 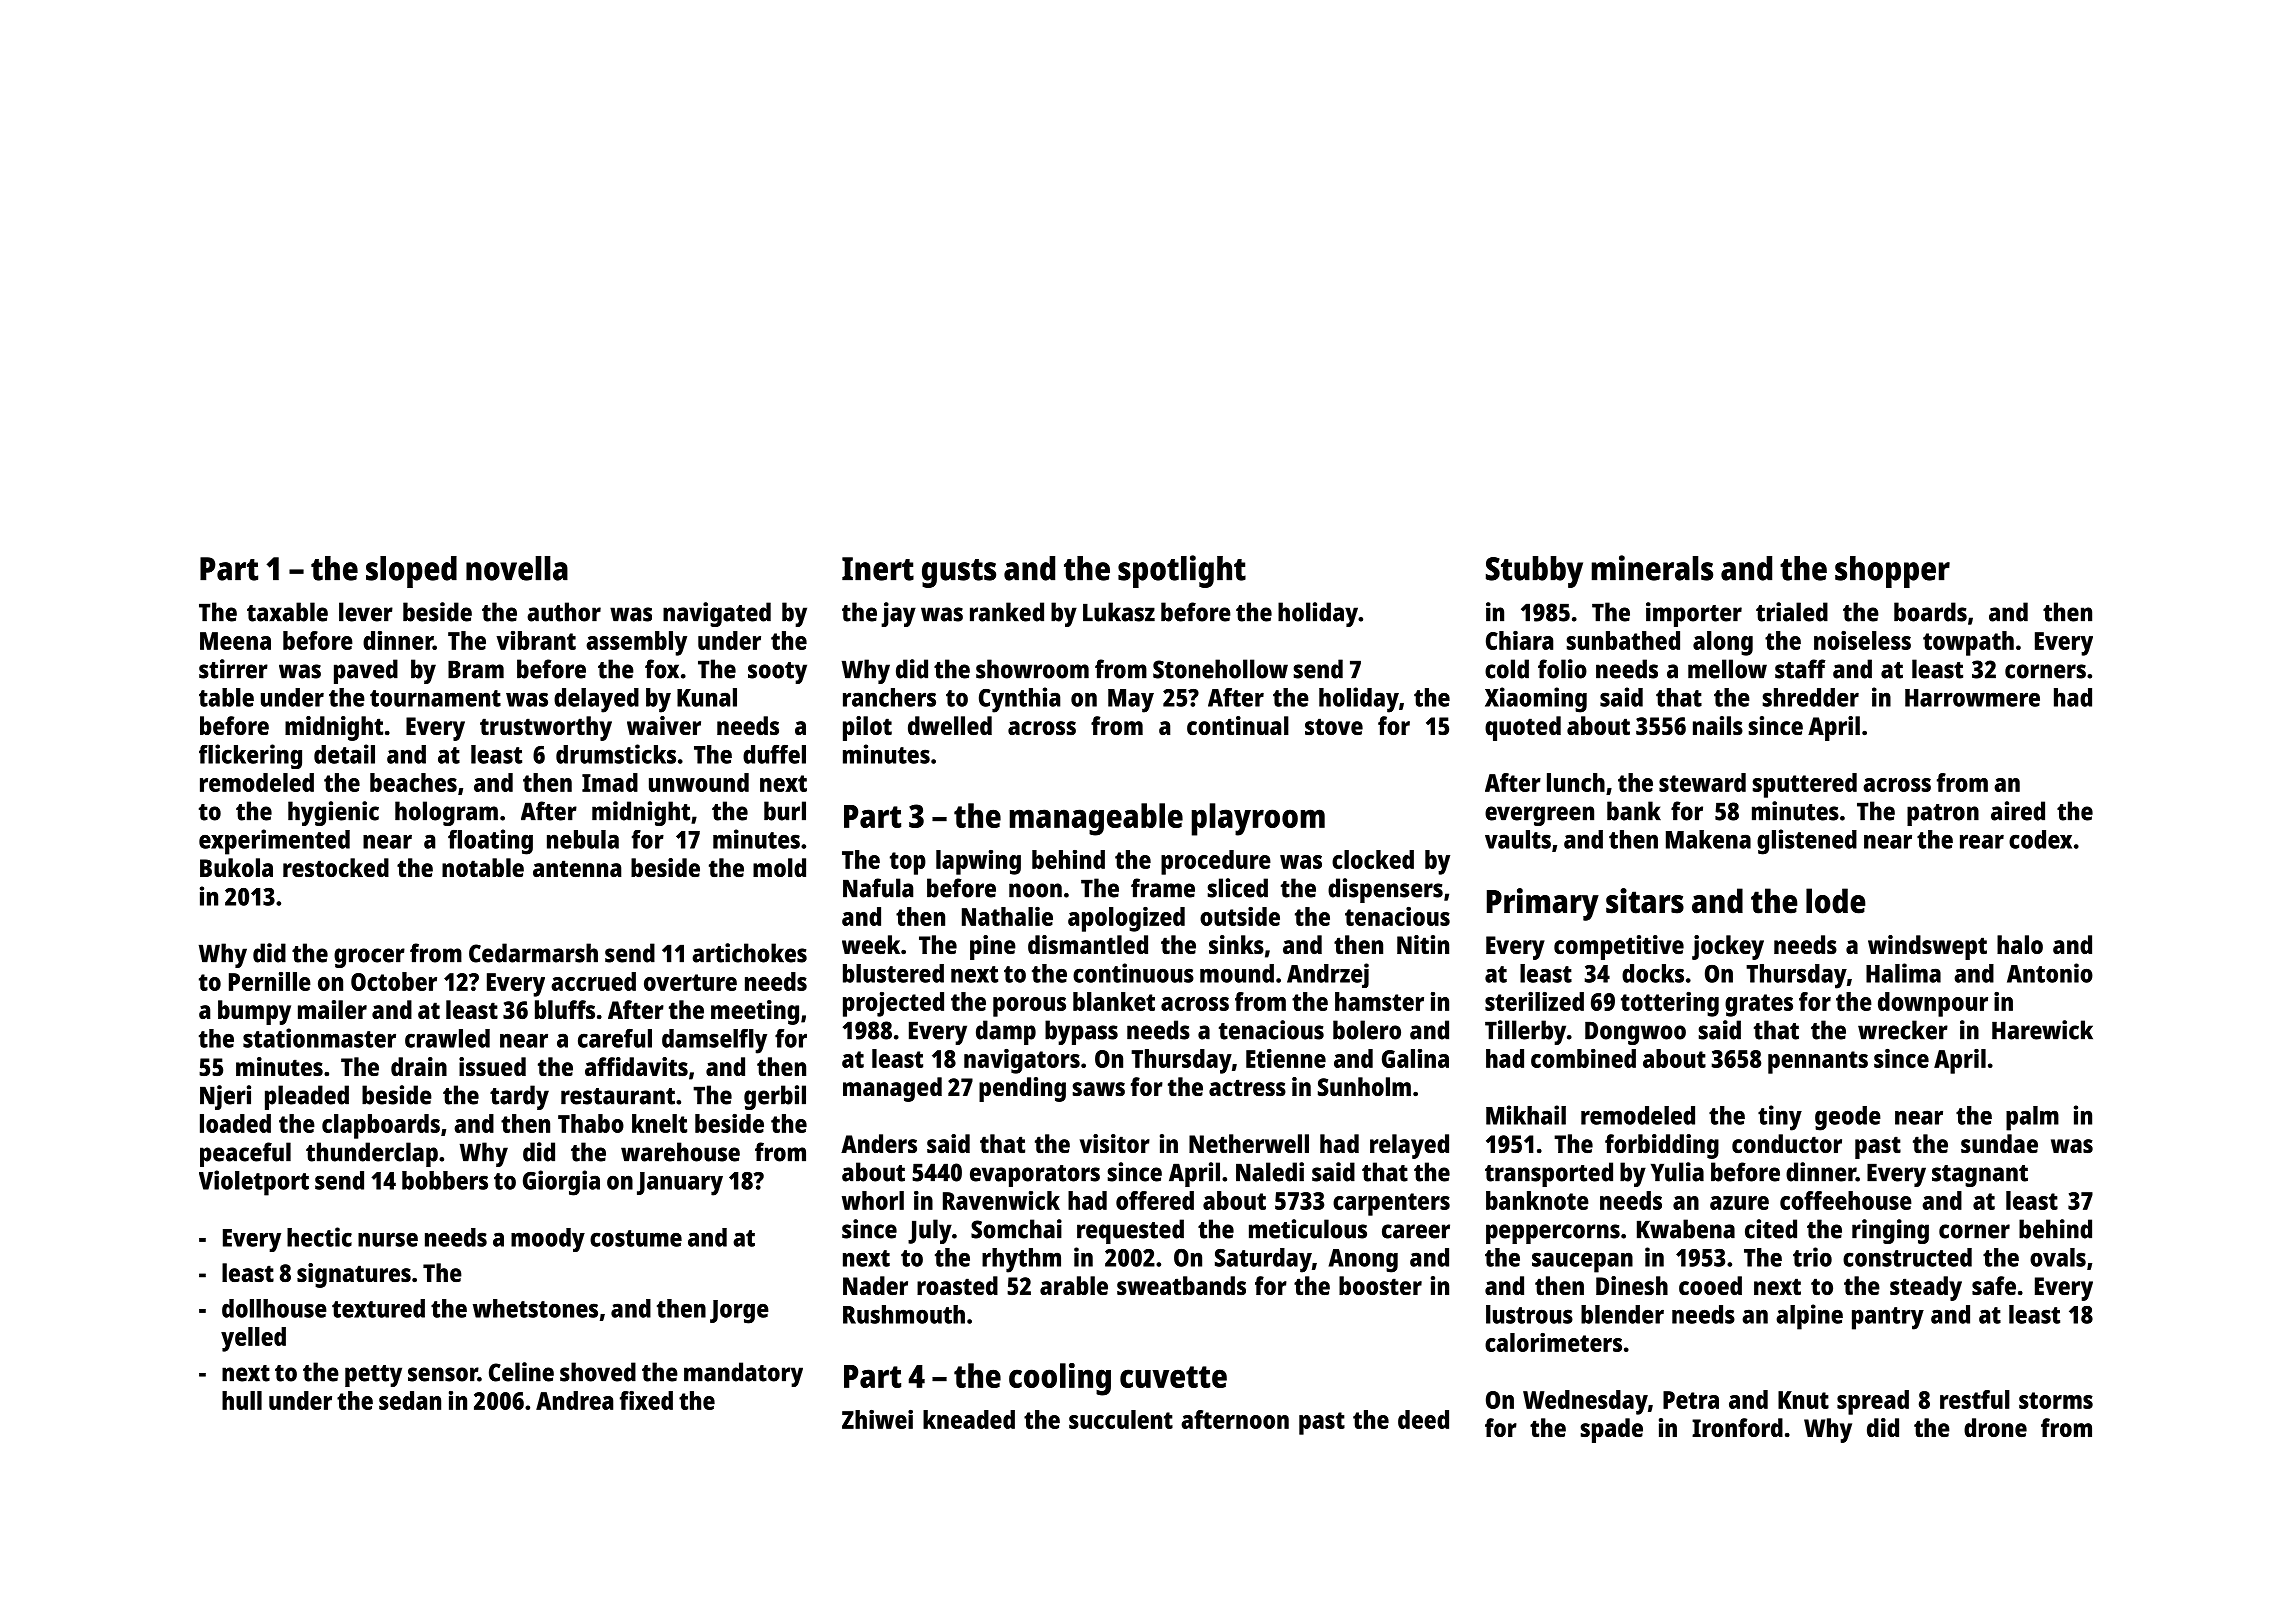 What do you see at coordinates (1702, 782) in the screenshot?
I see `steward` at bounding box center [1702, 782].
